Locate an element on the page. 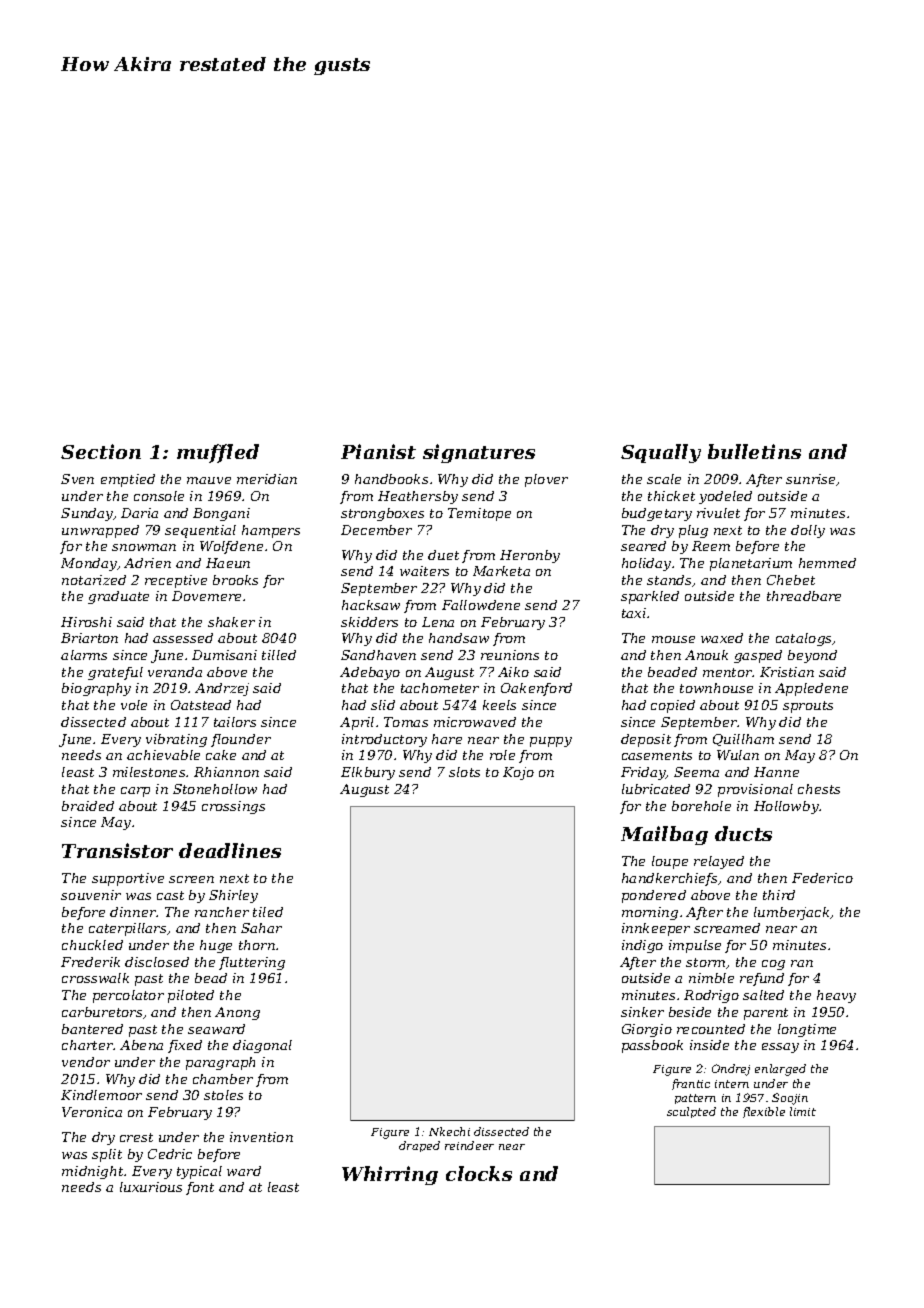 This document has height=1308, width=924. Abena is located at coordinates (141, 1045).
